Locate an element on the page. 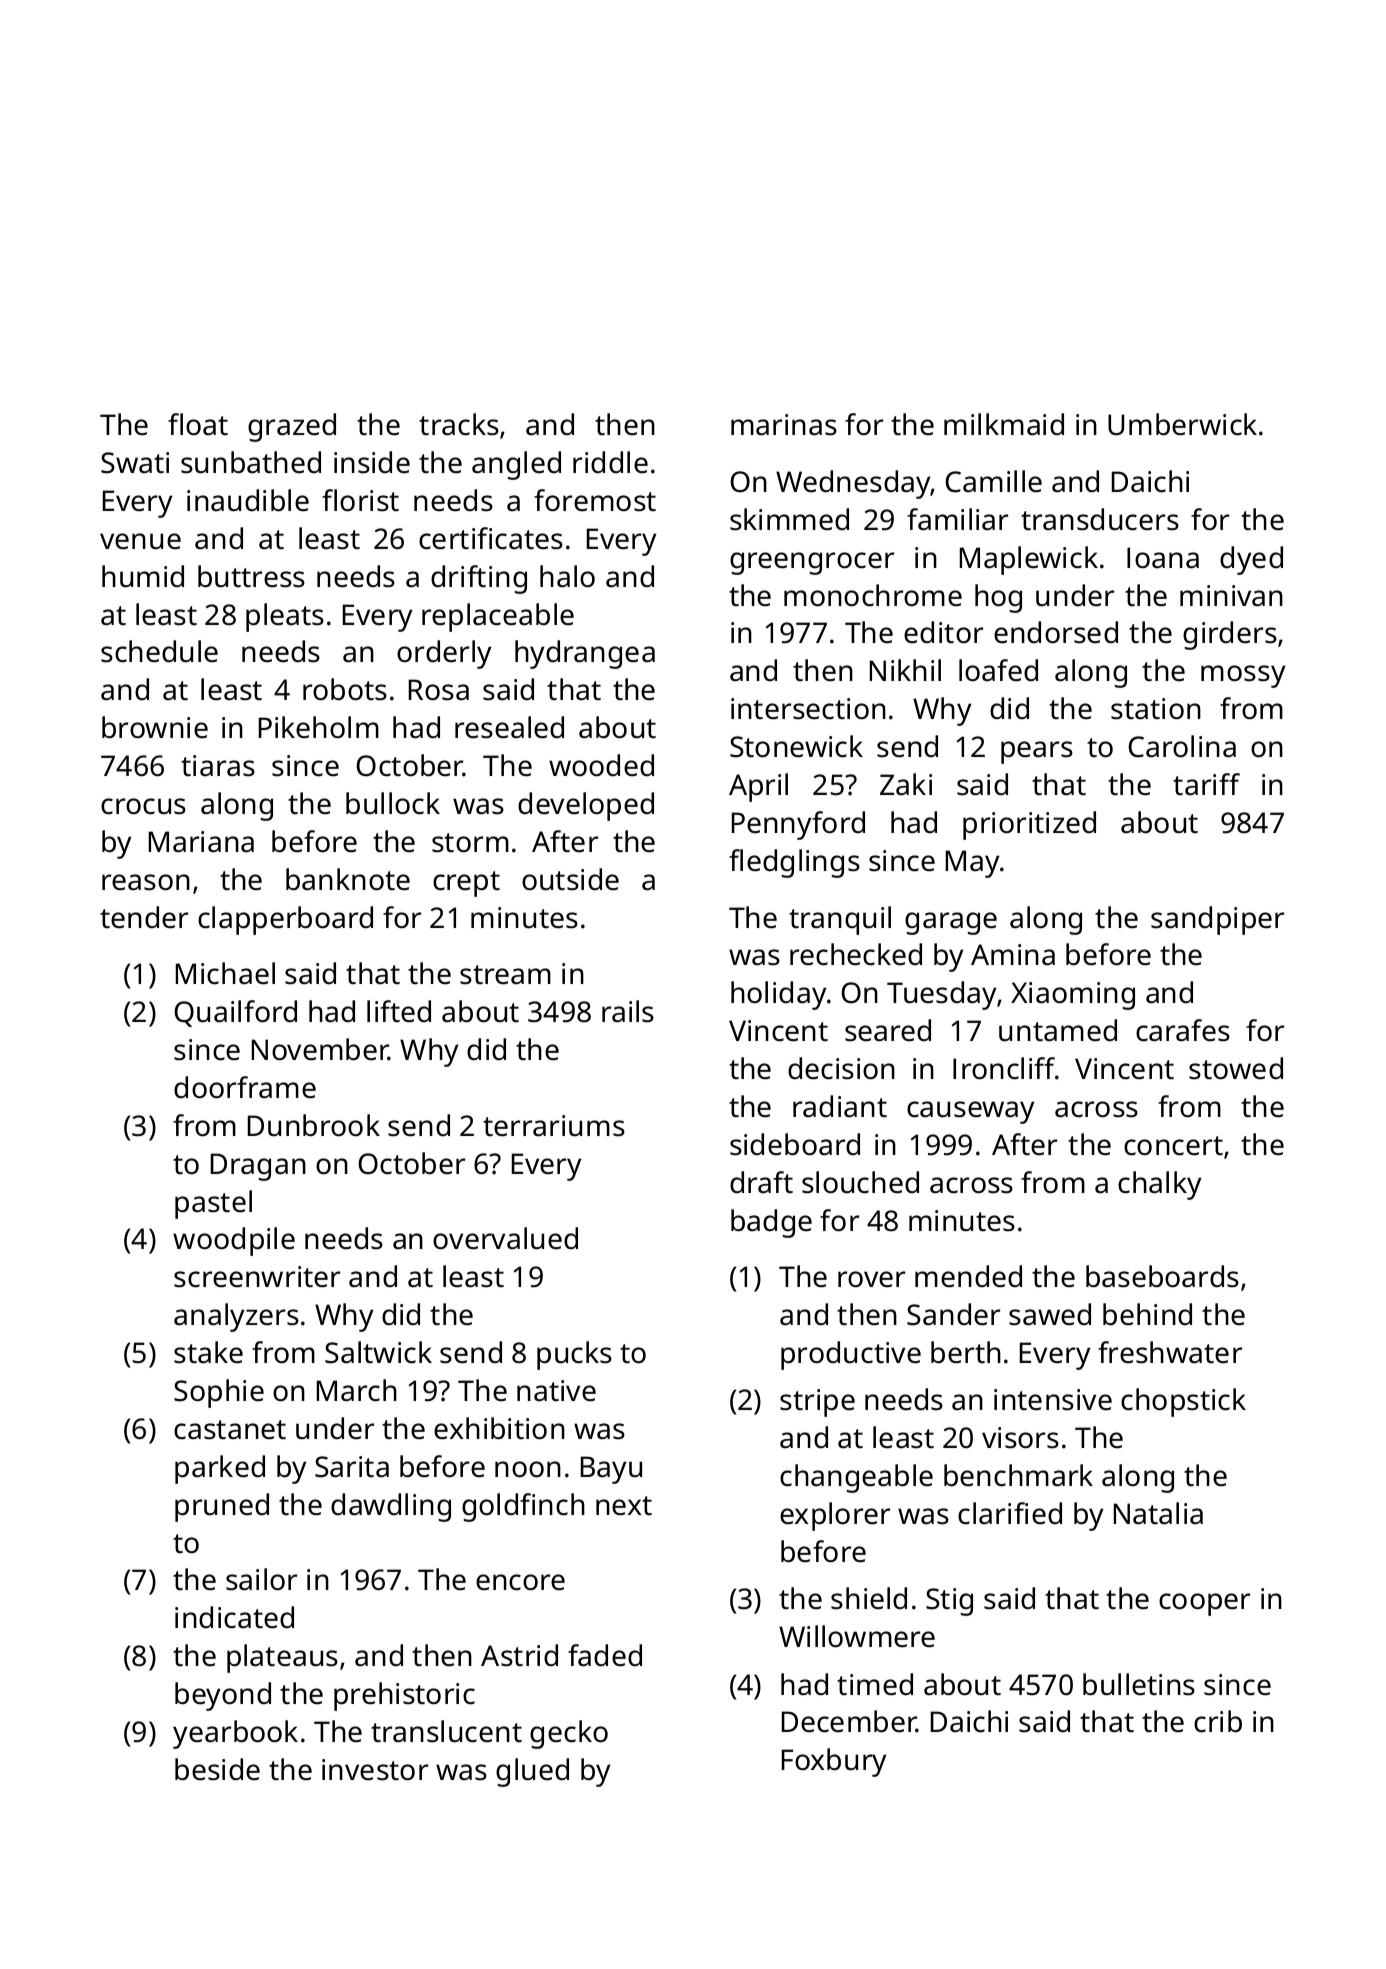 The height and width of the image is (1969, 1386). riddle is located at coordinates (610, 462).
